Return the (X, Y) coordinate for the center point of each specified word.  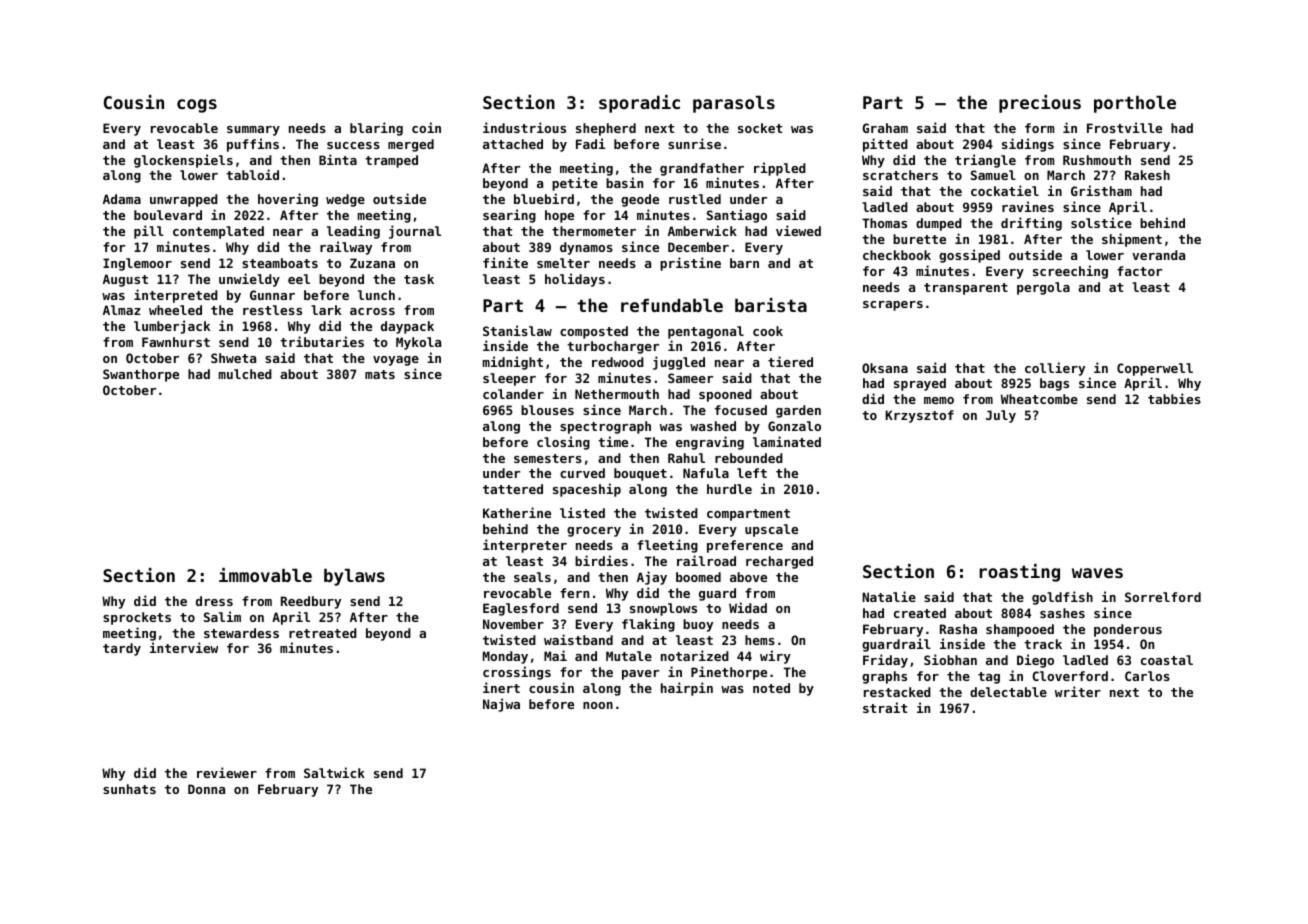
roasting (1019, 573)
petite (575, 184)
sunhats (129, 789)
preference (745, 546)
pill (149, 232)
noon (598, 705)
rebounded (749, 458)
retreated (323, 633)
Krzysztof (919, 416)
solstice (1101, 222)
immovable (265, 575)
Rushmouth (1097, 160)
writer (1078, 691)
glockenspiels (183, 161)
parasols (734, 104)
